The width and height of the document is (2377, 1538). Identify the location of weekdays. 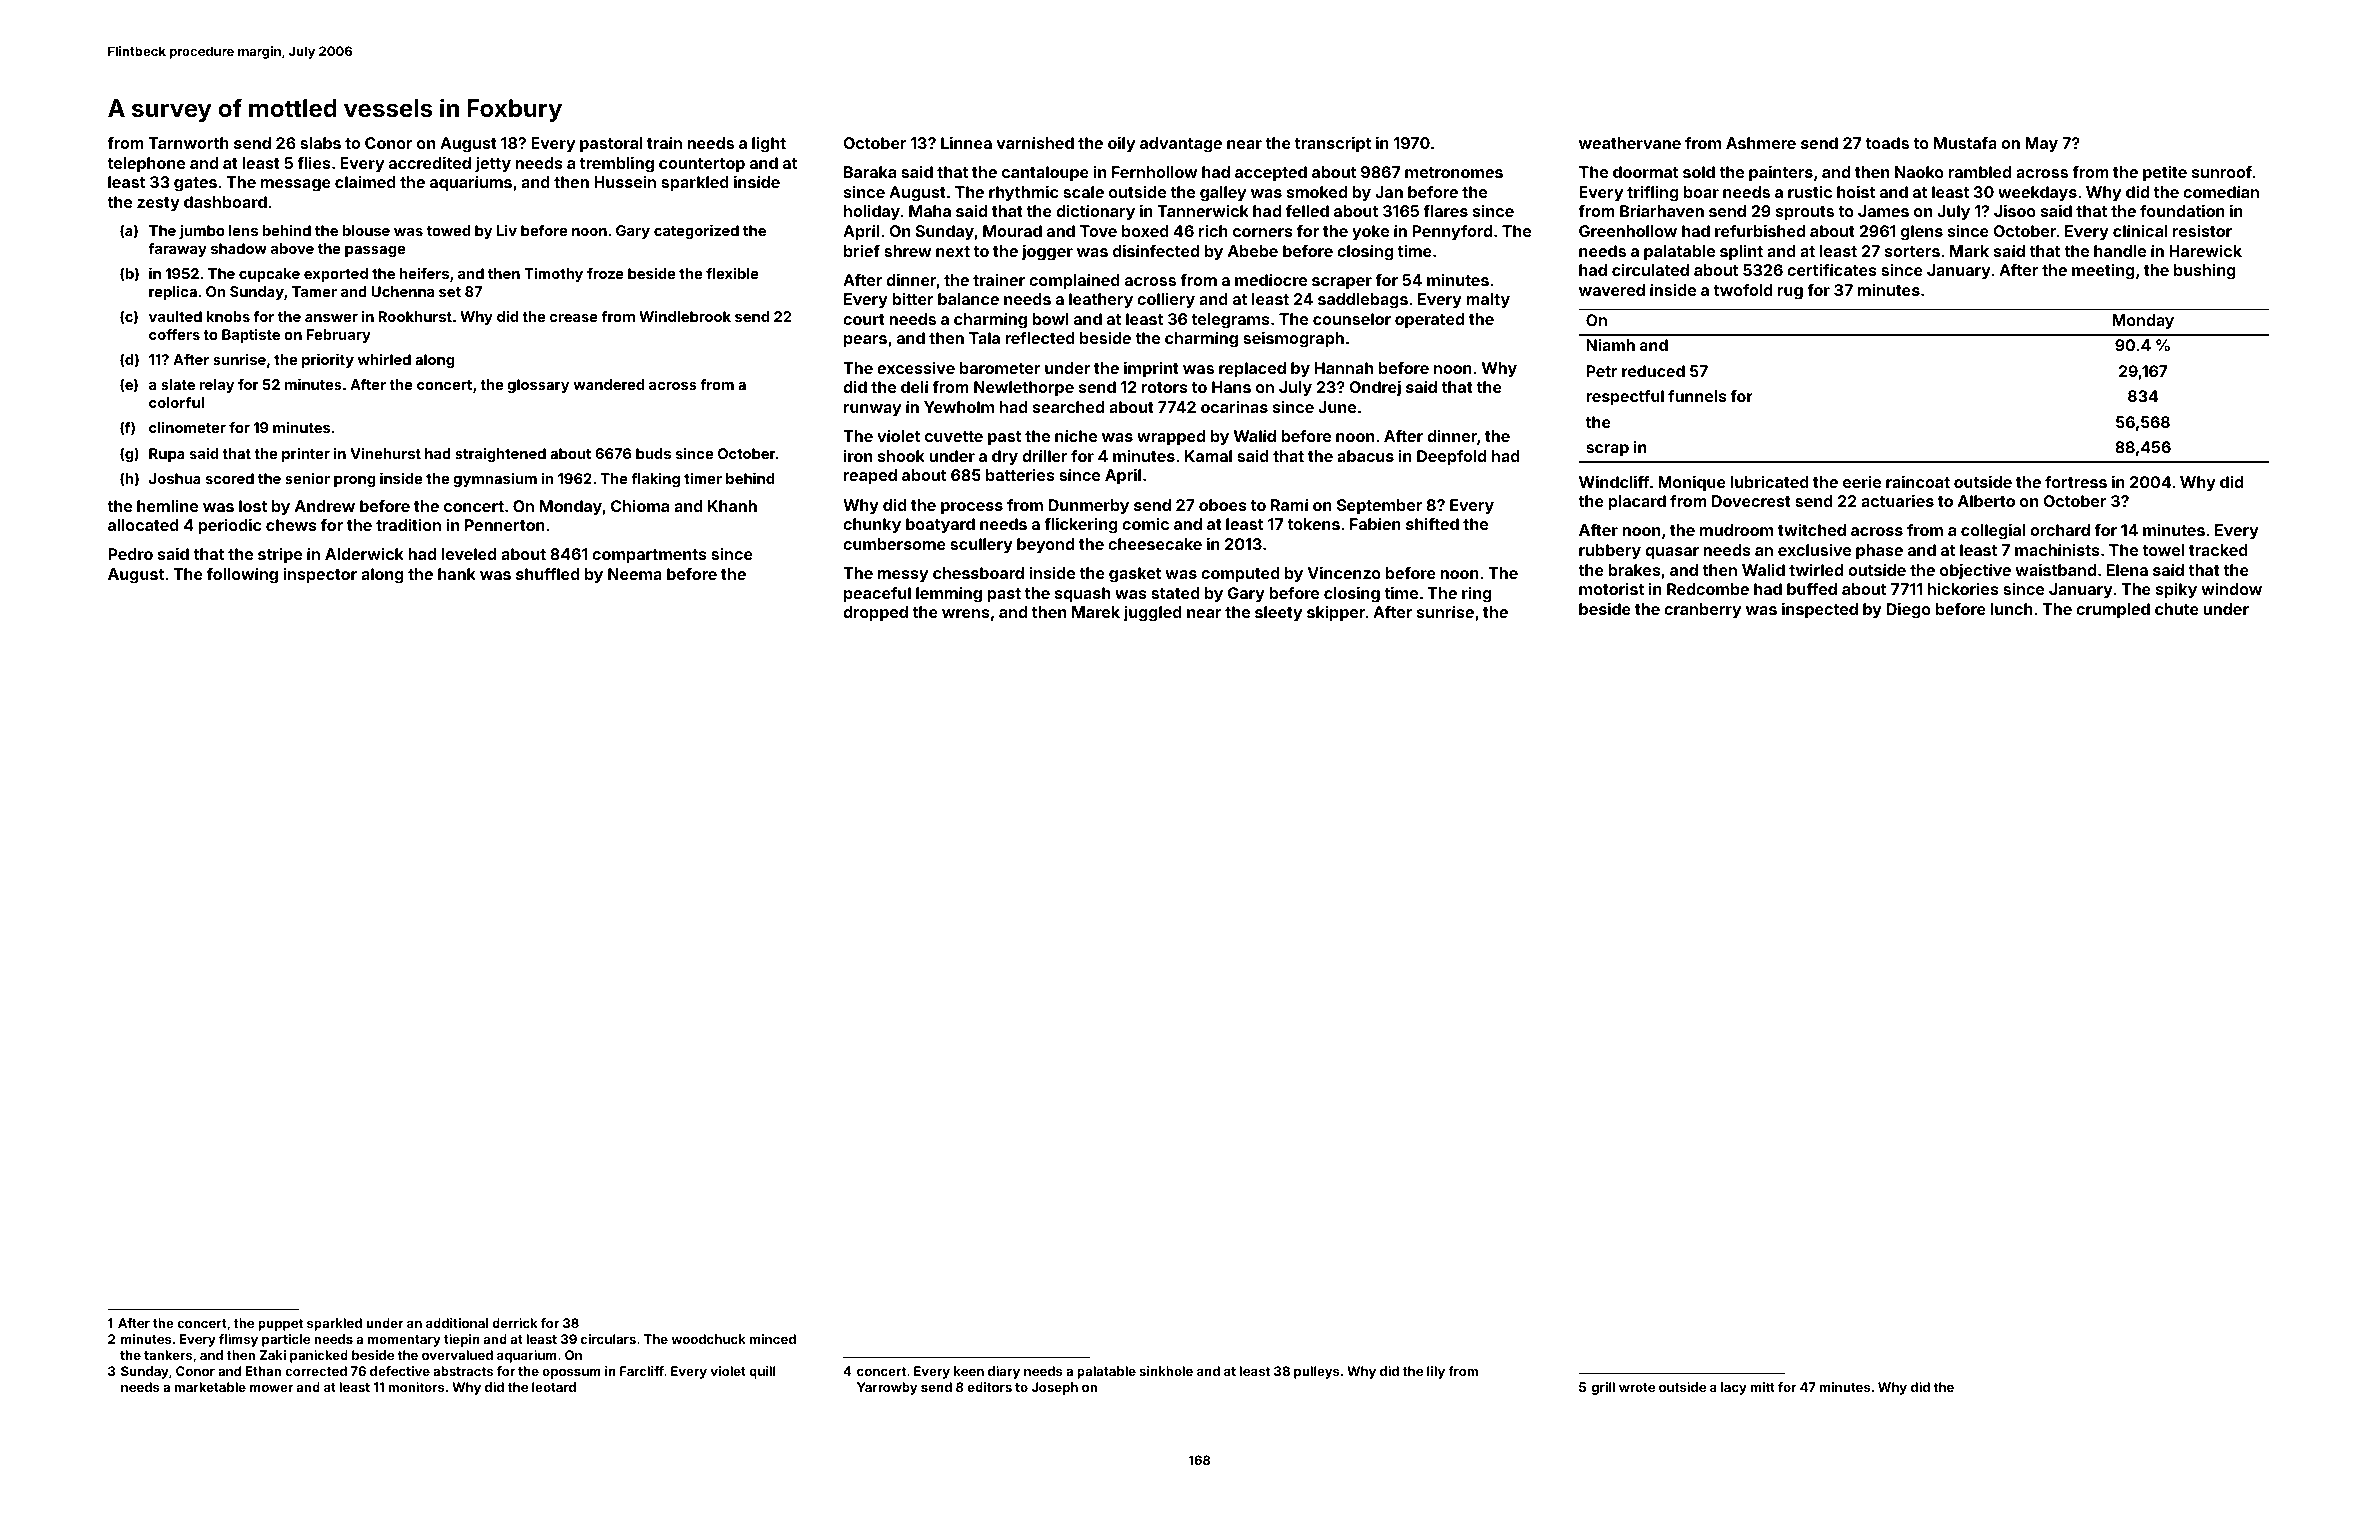
(2037, 194).
